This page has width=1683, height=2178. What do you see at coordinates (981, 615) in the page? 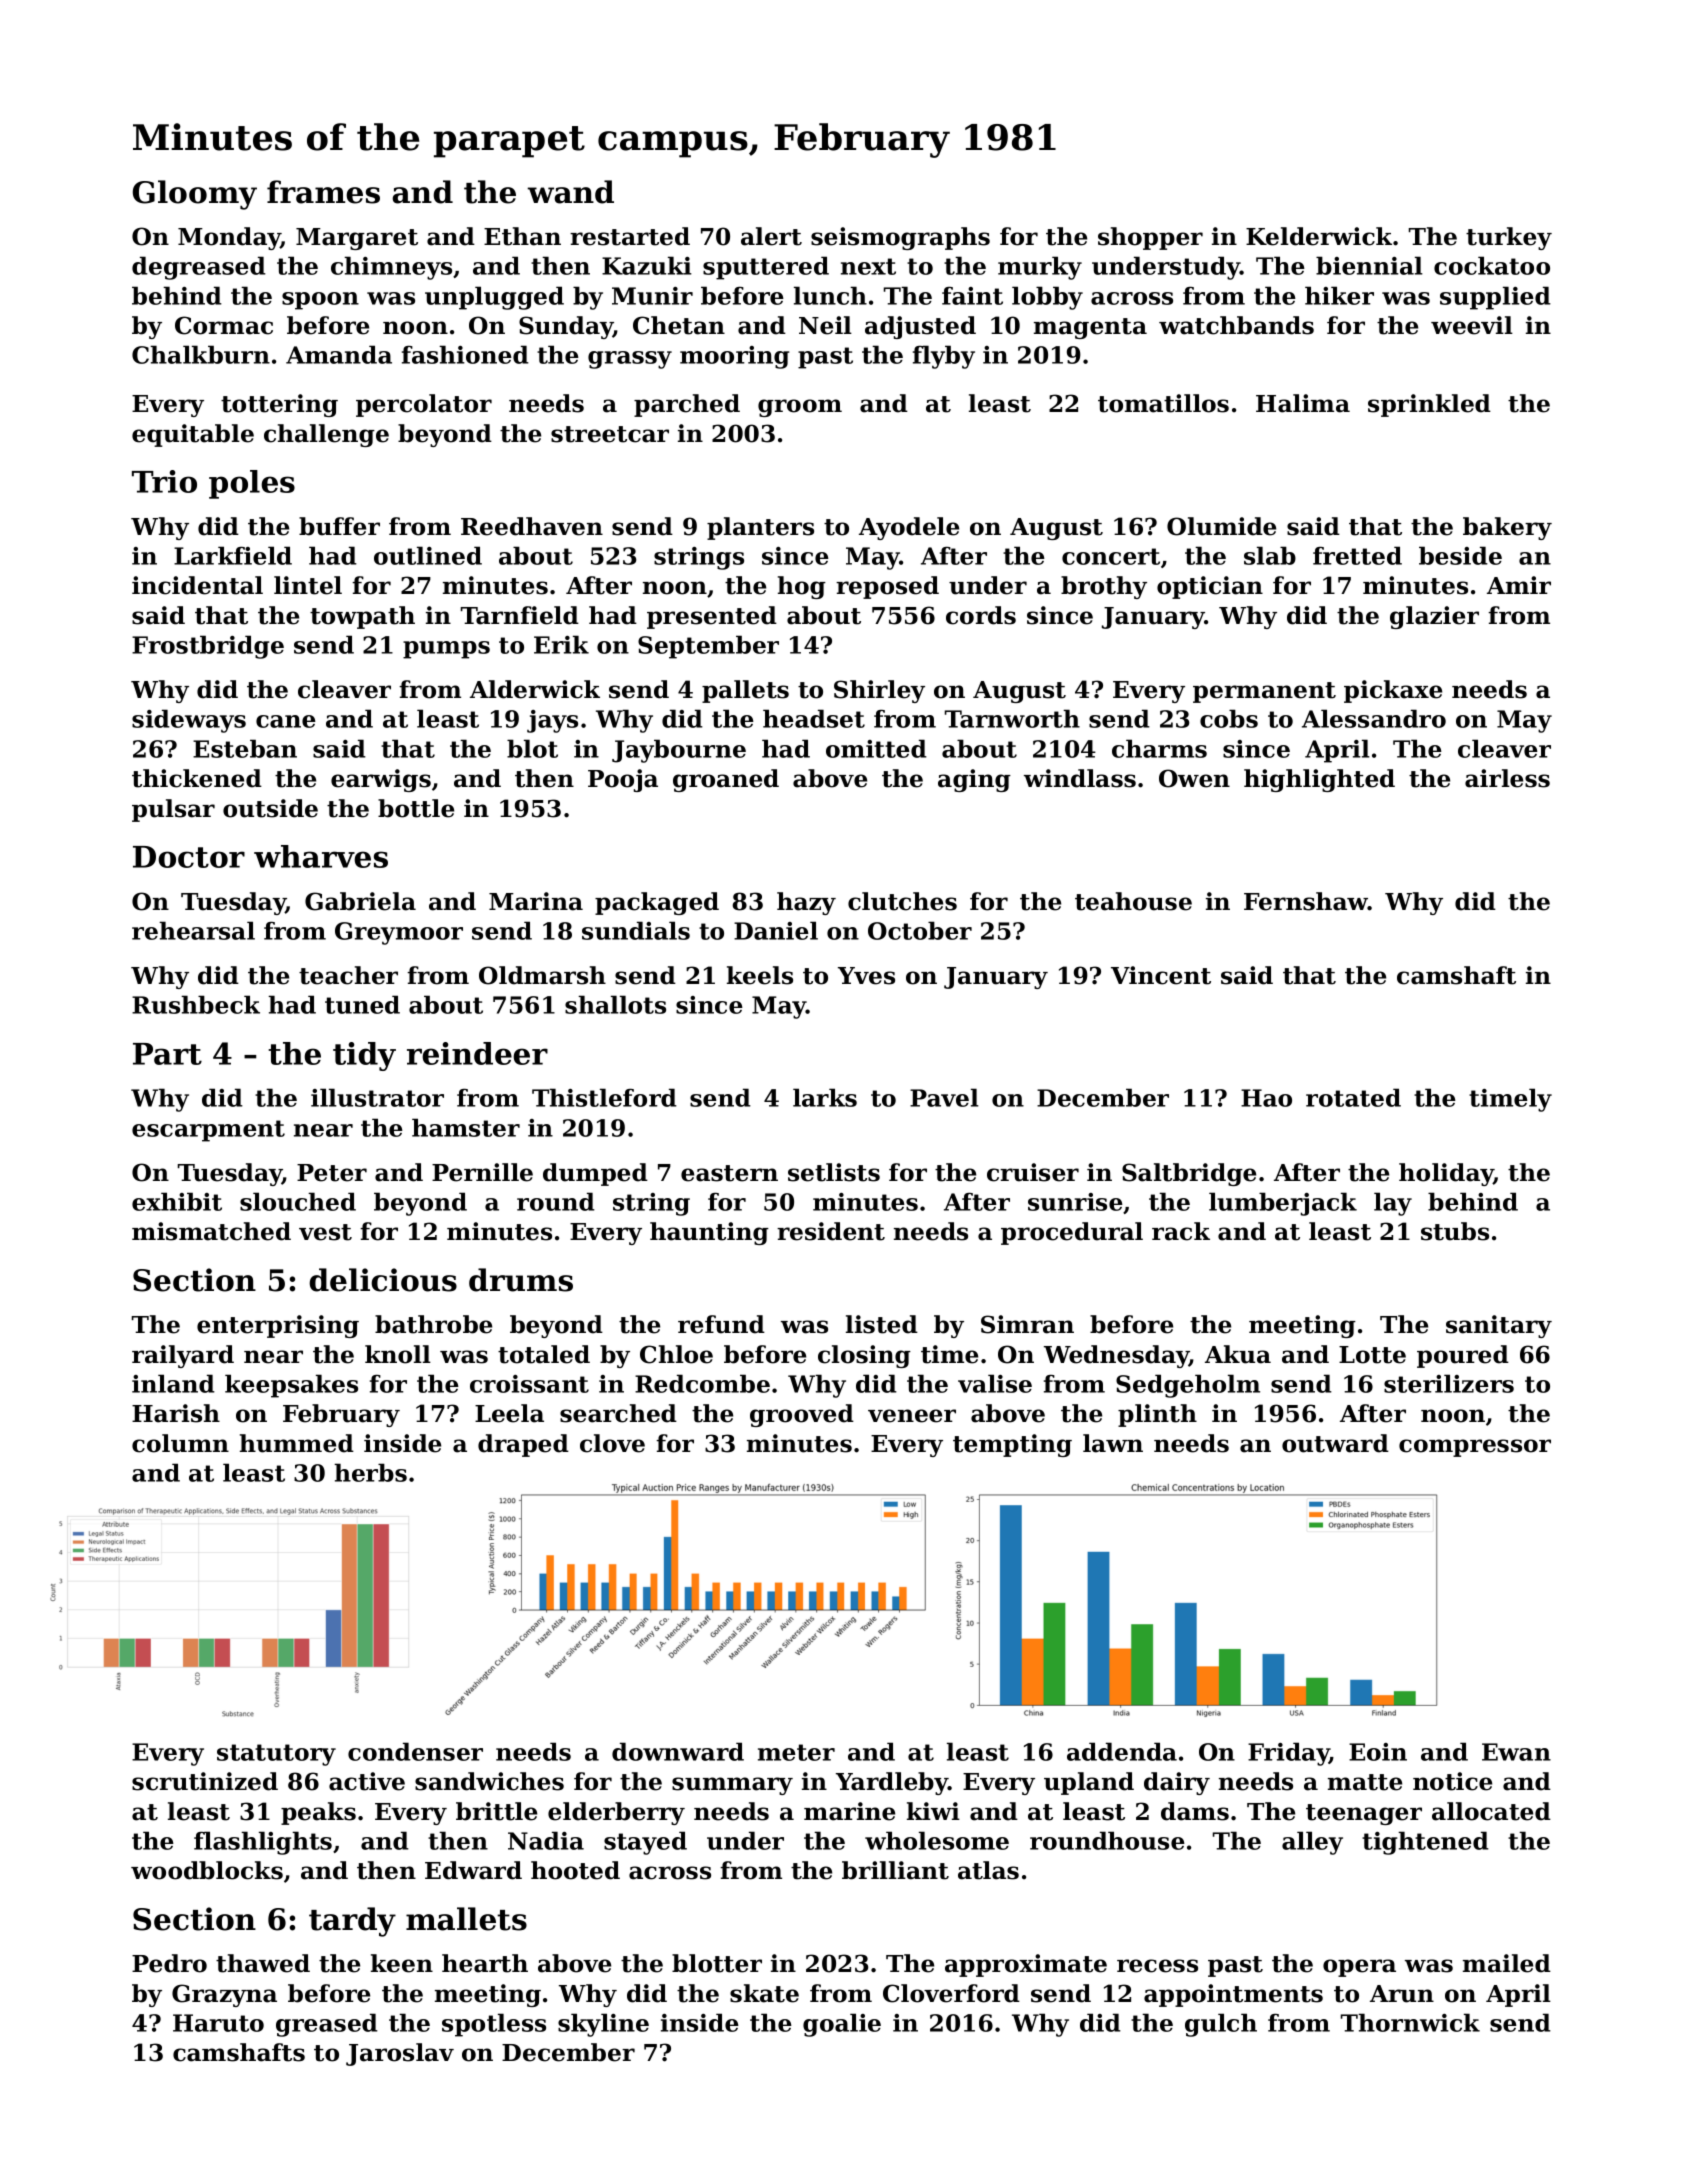
I see `cords` at bounding box center [981, 615].
